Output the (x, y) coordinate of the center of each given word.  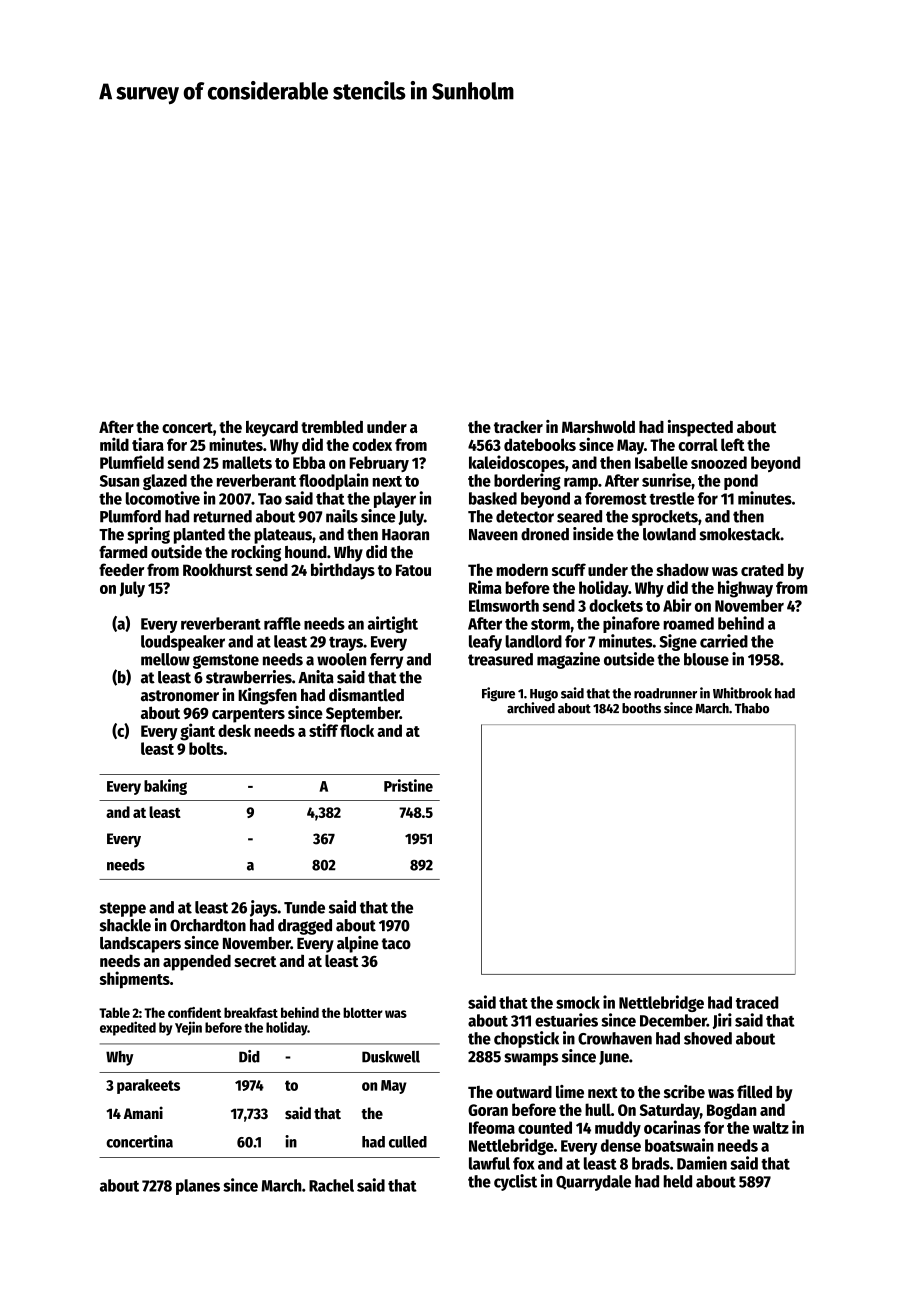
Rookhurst (218, 569)
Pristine (408, 785)
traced (757, 1002)
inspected (700, 428)
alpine (358, 944)
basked (493, 498)
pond (741, 482)
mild (114, 444)
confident (194, 1012)
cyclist (515, 1182)
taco (396, 944)
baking (165, 787)
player (395, 500)
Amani (143, 1113)
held (678, 1181)
